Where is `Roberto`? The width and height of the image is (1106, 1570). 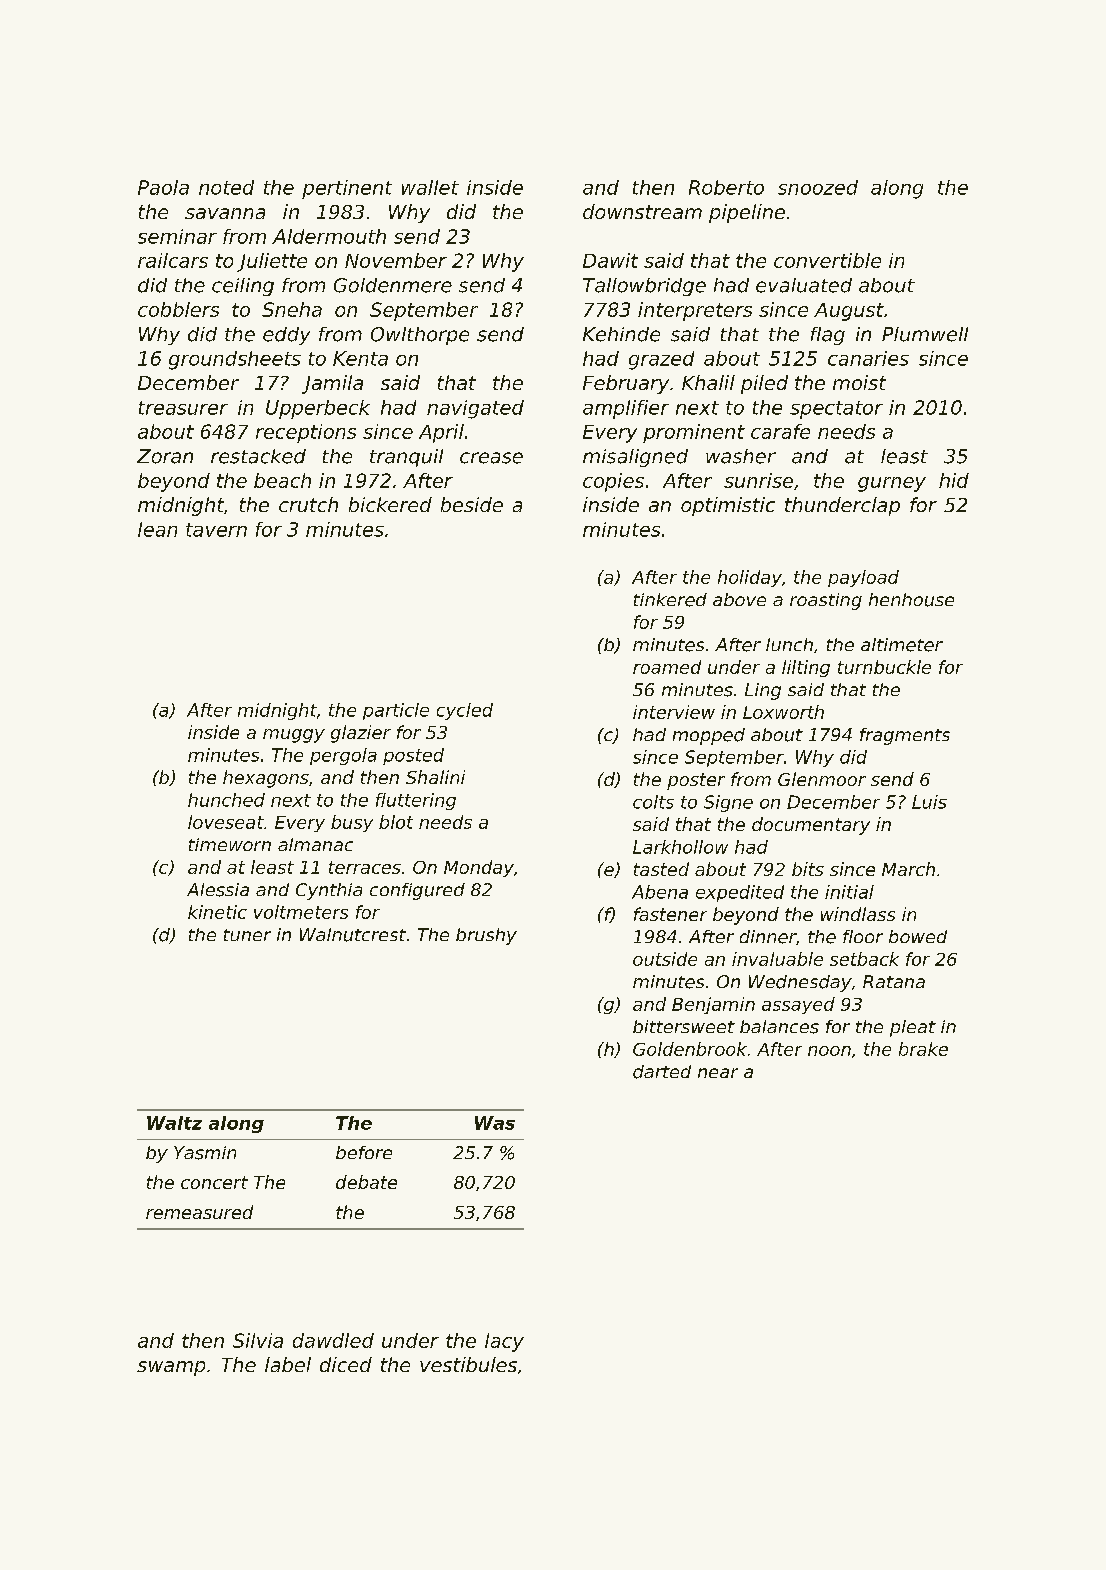 Roberto is located at coordinates (726, 187).
